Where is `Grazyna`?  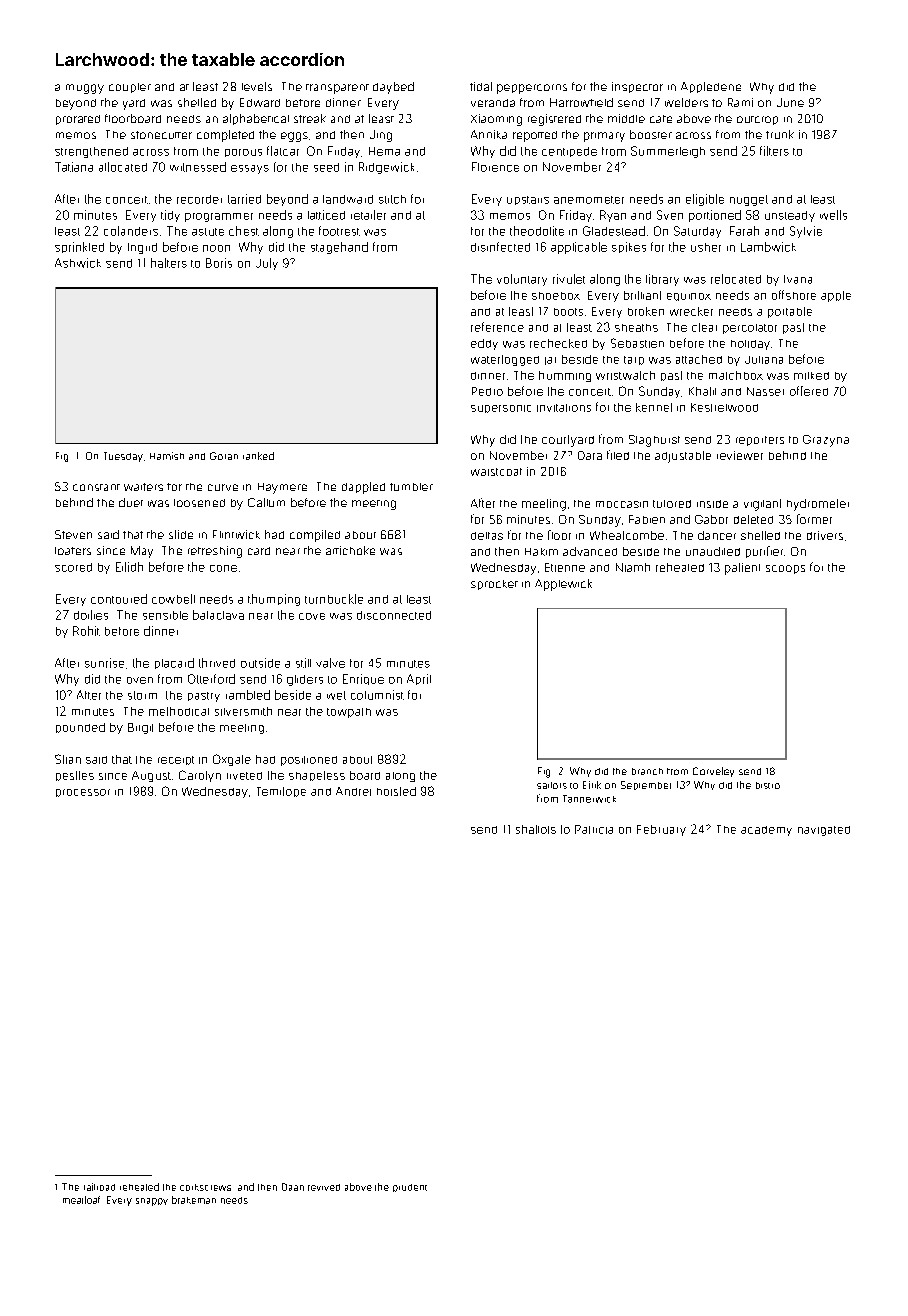 Grazyna is located at coordinates (826, 441).
